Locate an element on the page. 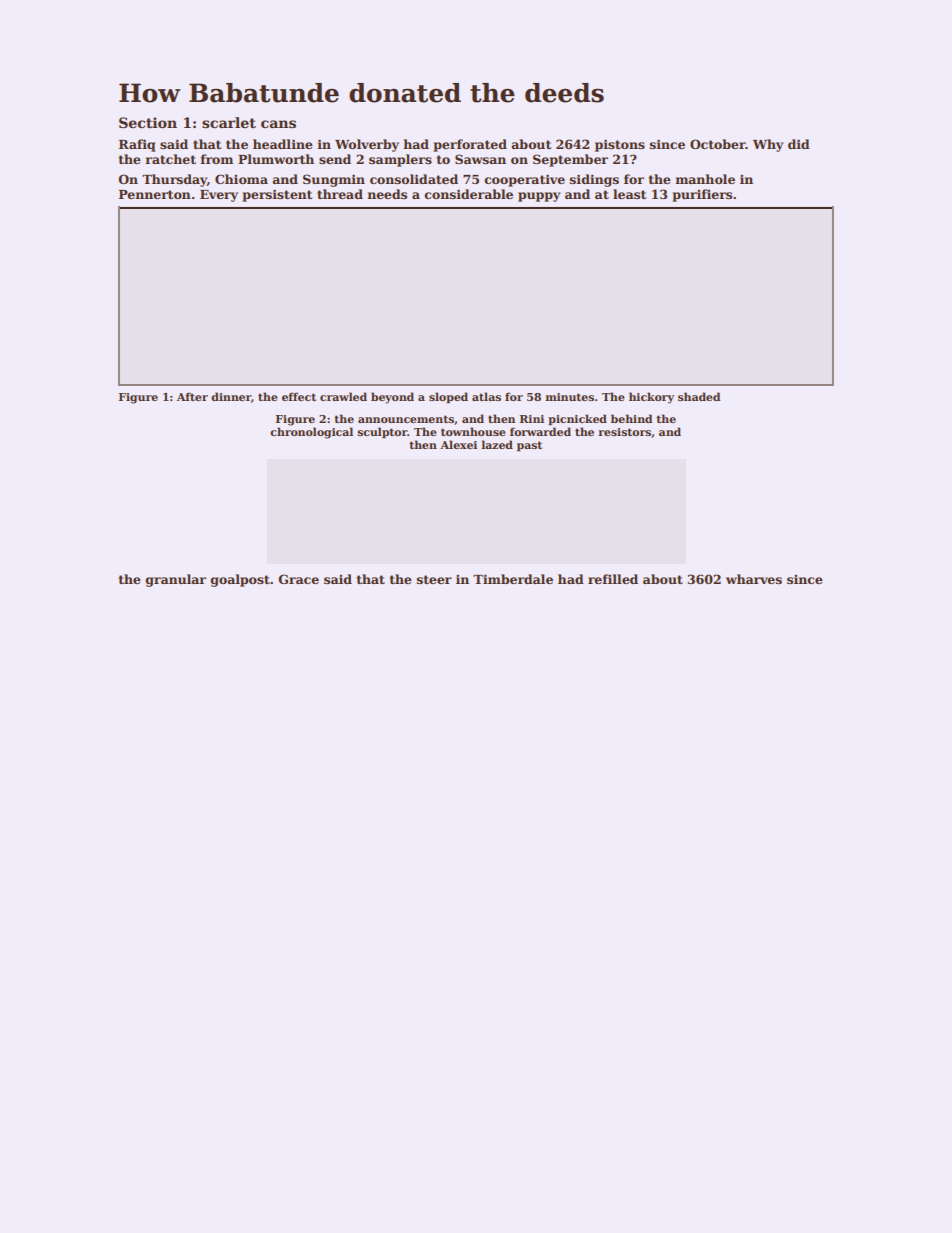 The height and width of the image is (1233, 952). beyond is located at coordinates (392, 398).
